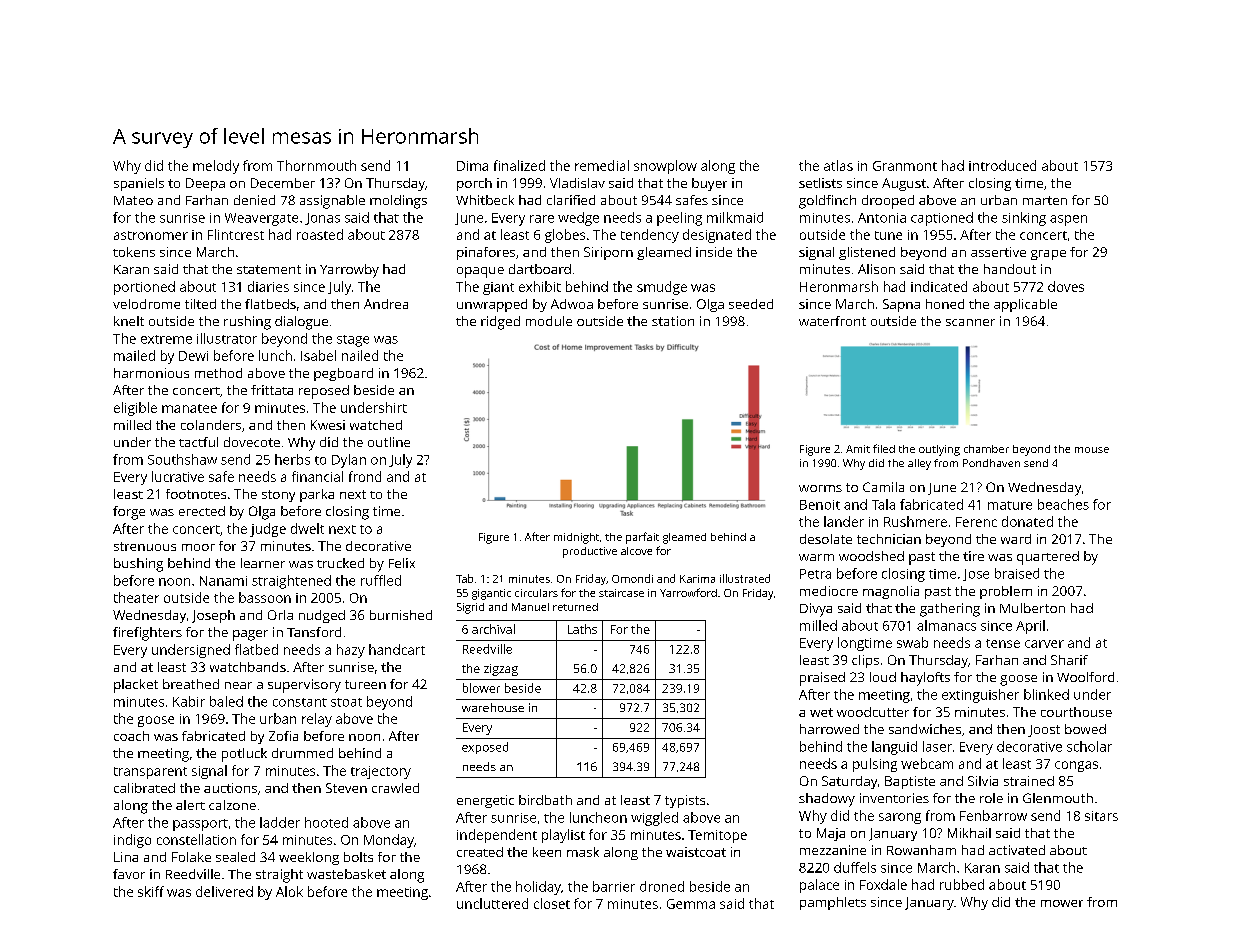 The width and height of the page is (1233, 952). What do you see at coordinates (216, 167) in the page?
I see `melody` at bounding box center [216, 167].
